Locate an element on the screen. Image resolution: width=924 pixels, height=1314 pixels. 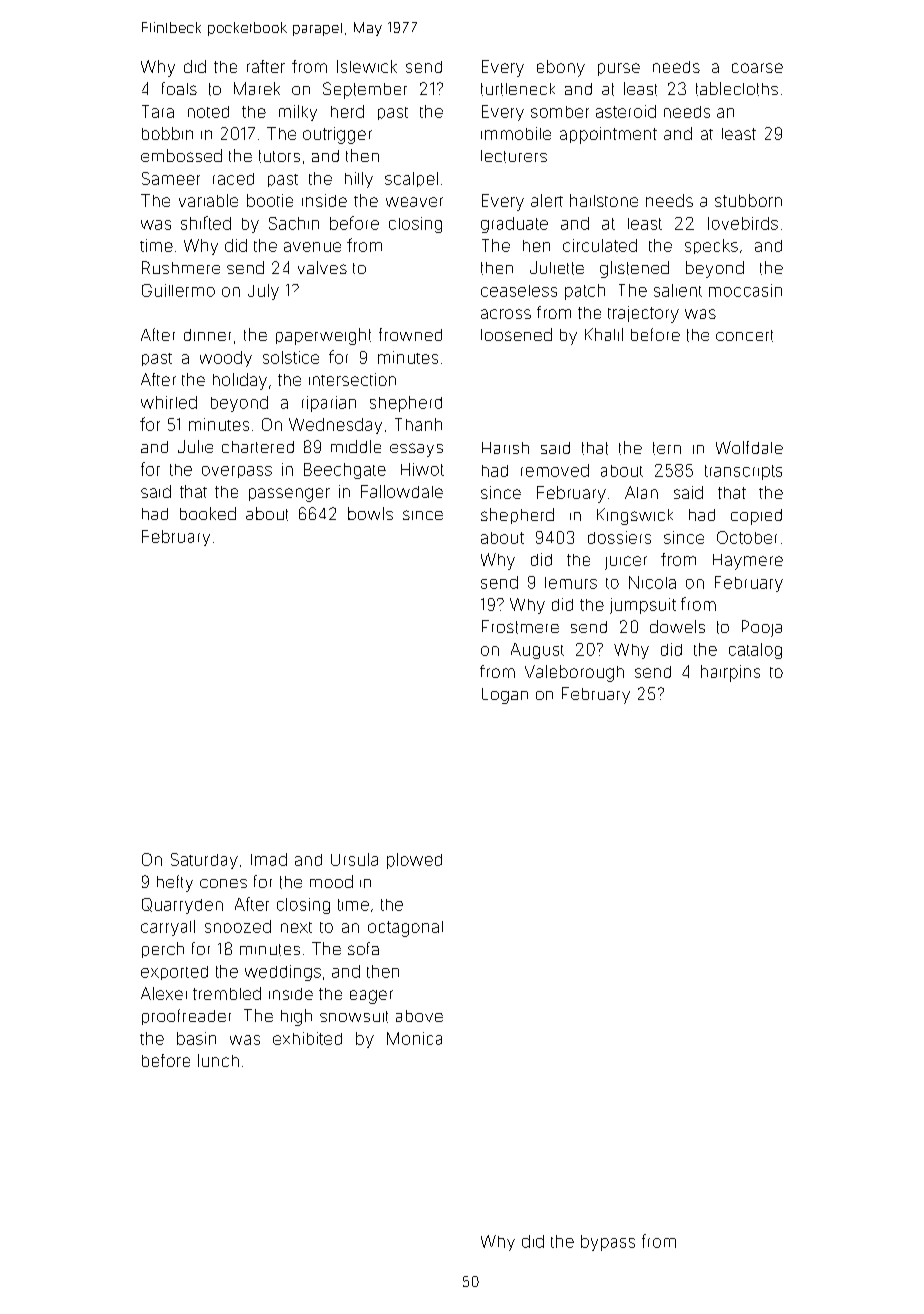
Sameer is located at coordinates (171, 178).
